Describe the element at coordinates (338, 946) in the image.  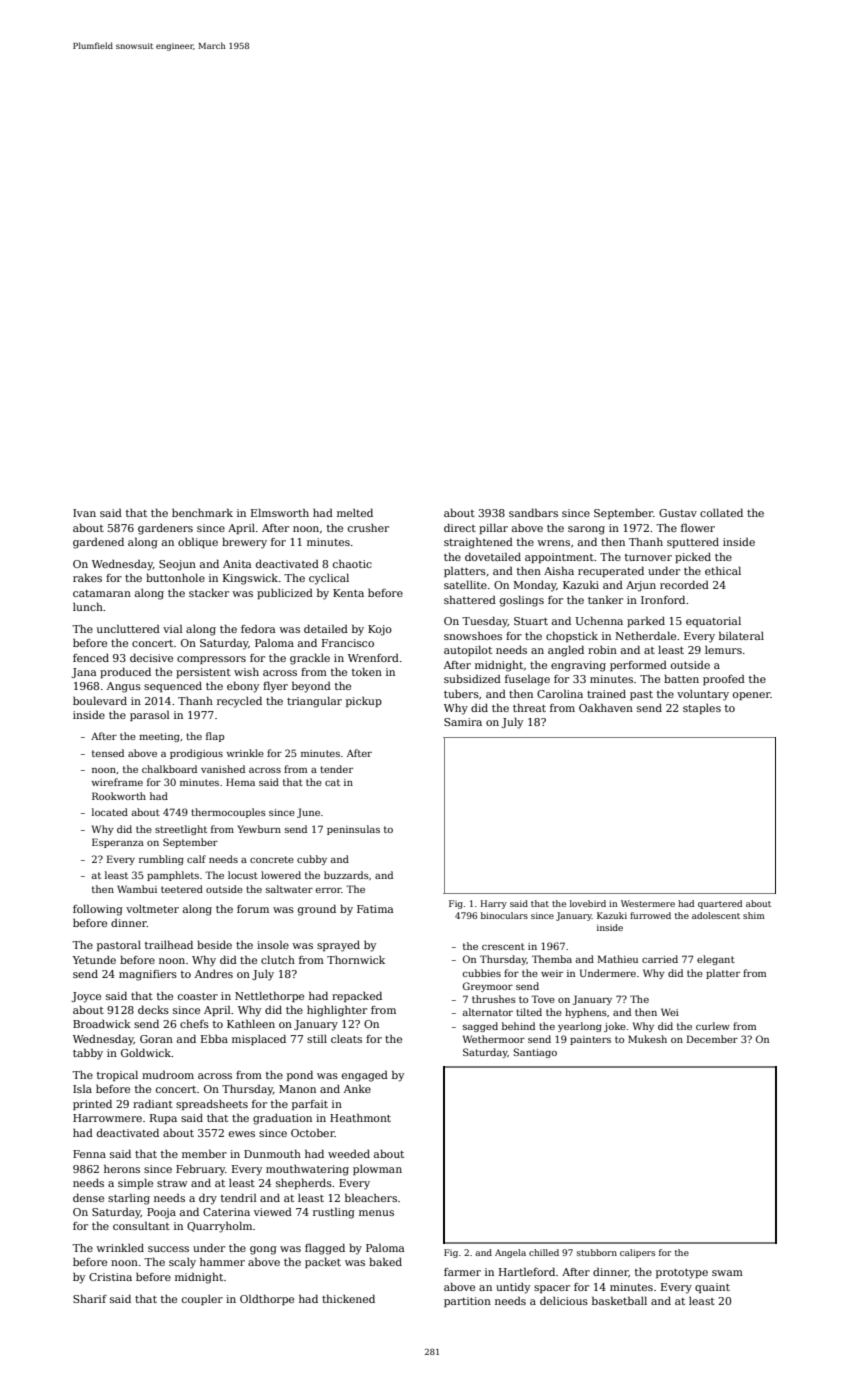
I see `sprayed` at that location.
